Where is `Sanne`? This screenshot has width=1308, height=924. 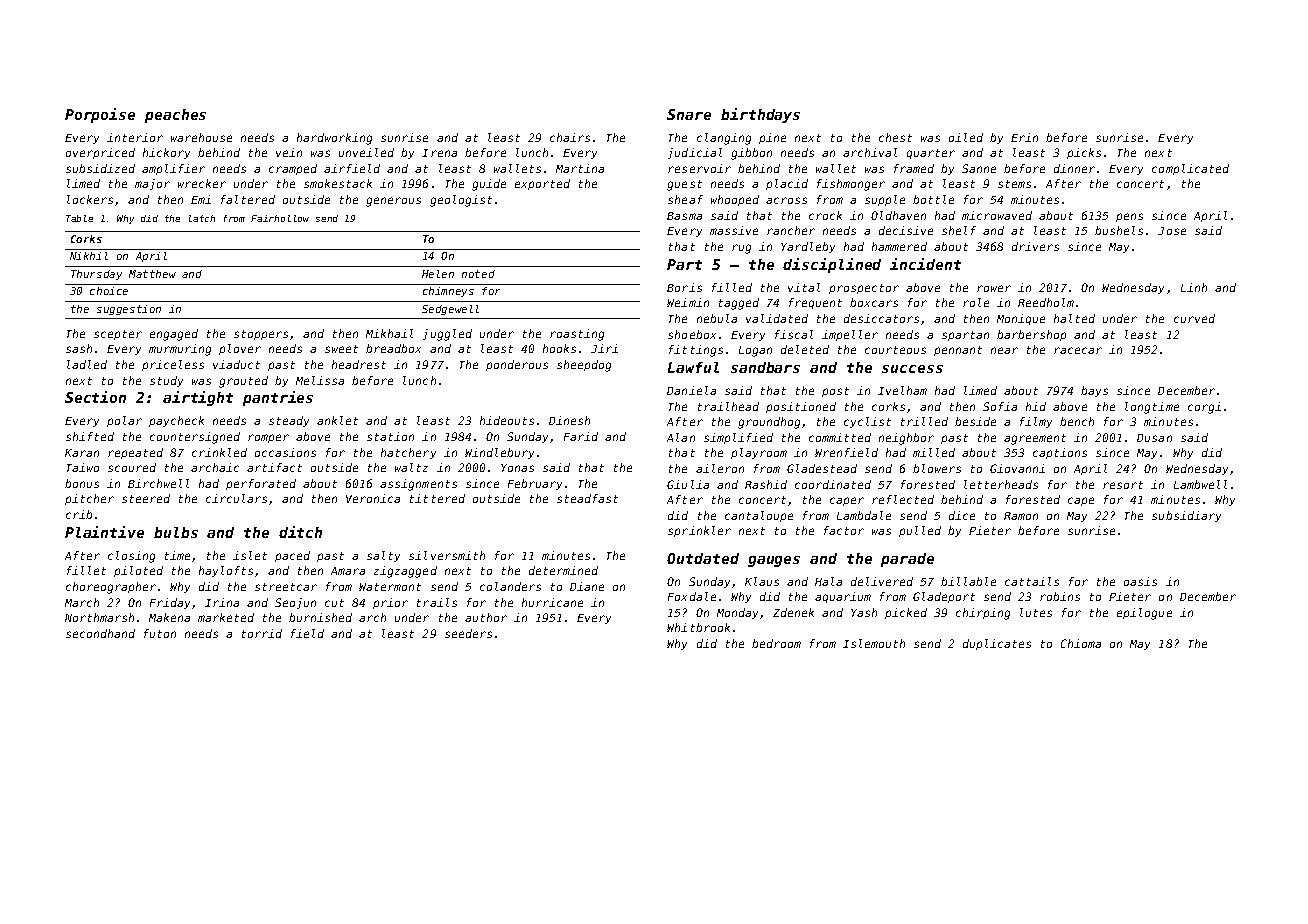 Sanne is located at coordinates (979, 168).
